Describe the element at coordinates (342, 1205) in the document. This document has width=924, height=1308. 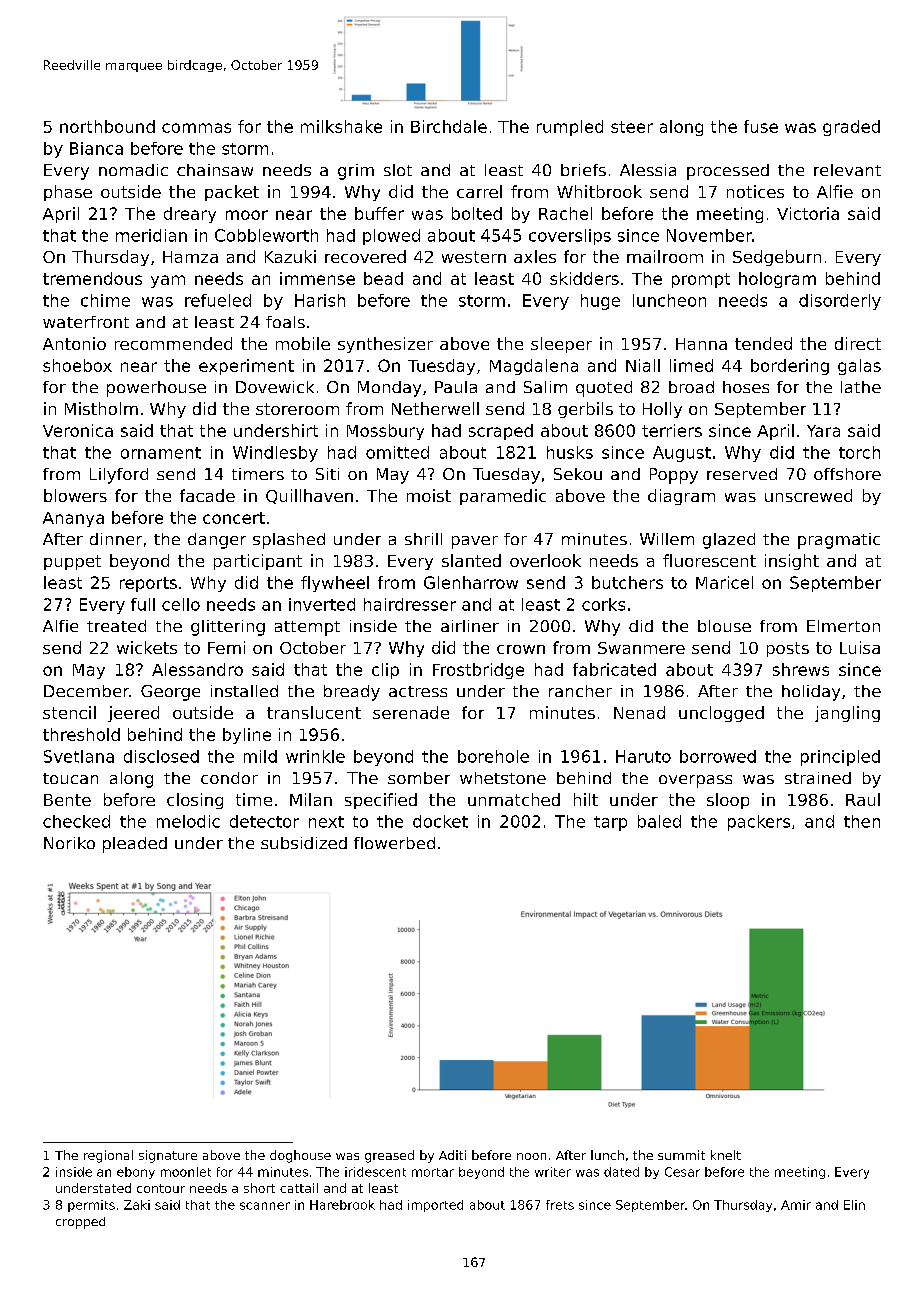
I see `Harebrook` at that location.
